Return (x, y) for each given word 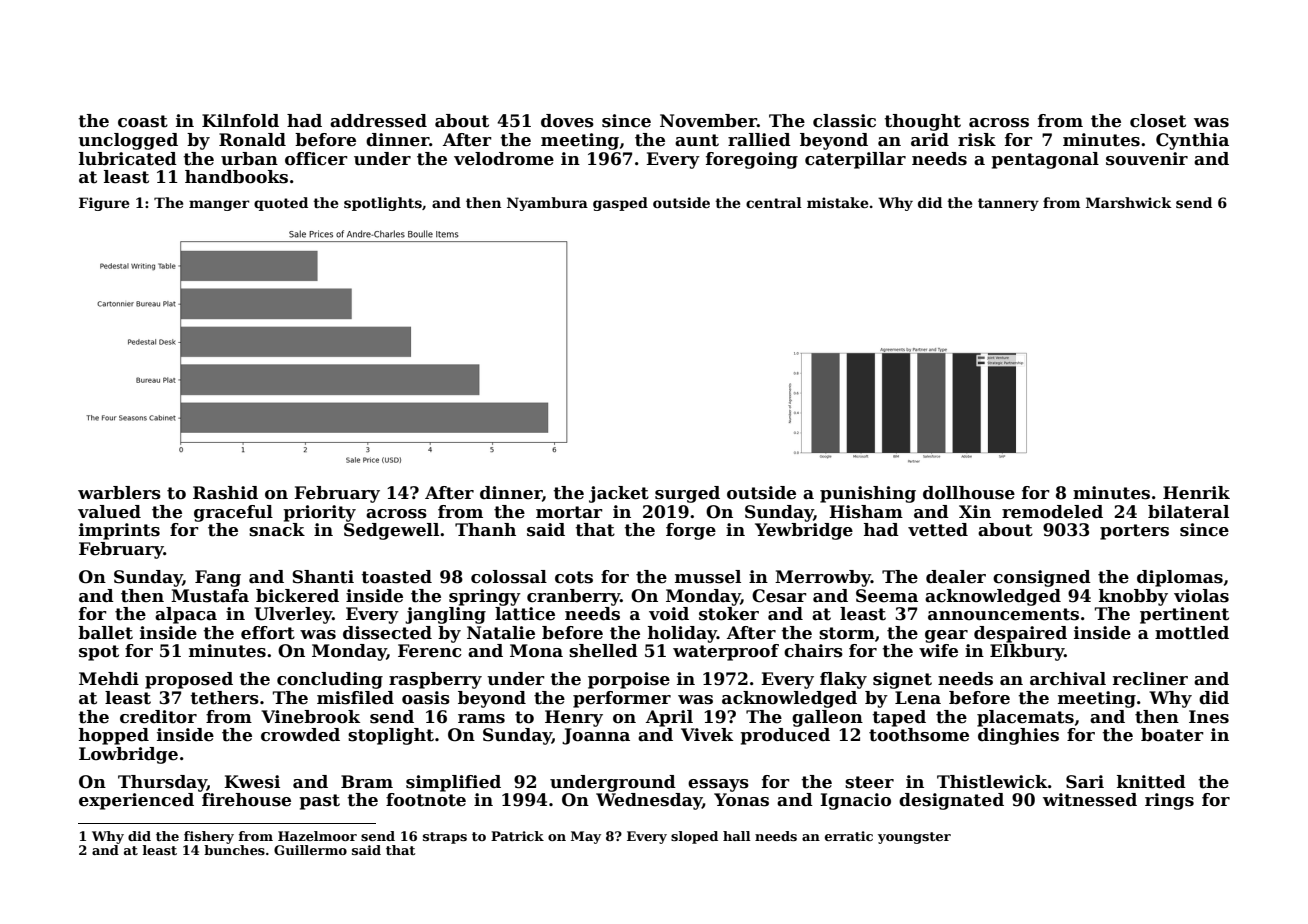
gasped (620, 204)
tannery (1008, 204)
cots (574, 577)
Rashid (225, 493)
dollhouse (969, 493)
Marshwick (1129, 202)
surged (687, 494)
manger (219, 205)
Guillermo (310, 850)
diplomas (1180, 578)
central (774, 202)
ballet (105, 633)
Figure (104, 204)
